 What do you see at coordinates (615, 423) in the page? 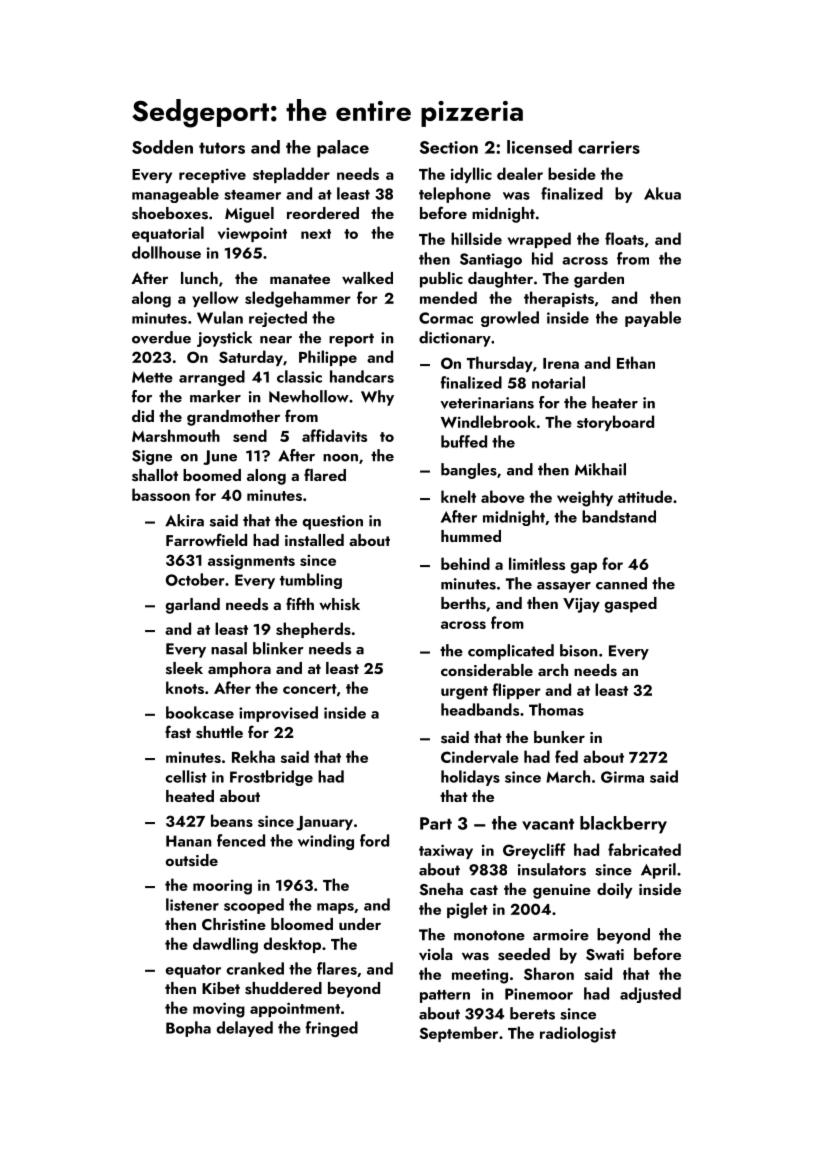
I see `storyboard` at bounding box center [615, 423].
